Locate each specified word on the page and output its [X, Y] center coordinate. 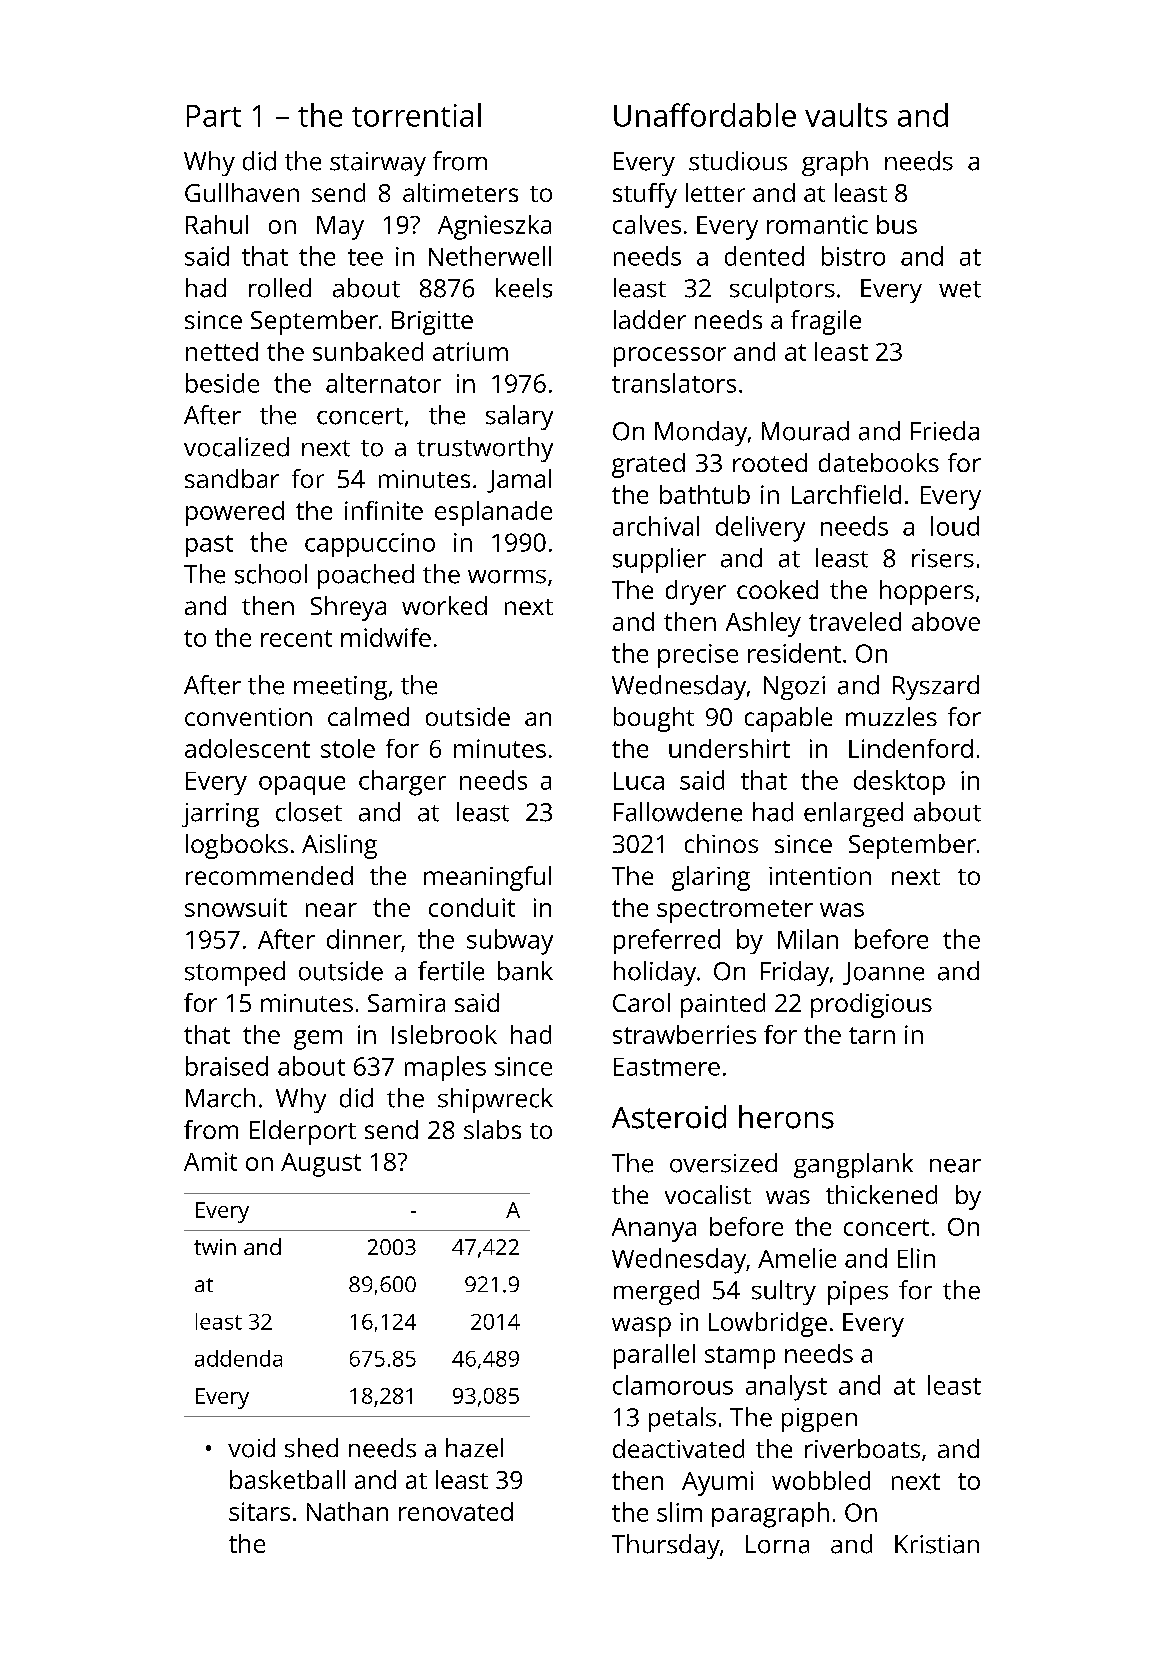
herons [786, 1117]
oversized [723, 1163]
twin [215, 1247]
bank [525, 971]
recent [296, 638]
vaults [846, 115]
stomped [235, 973]
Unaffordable [705, 115]
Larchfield [846, 494]
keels [524, 288]
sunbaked [368, 351]
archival [656, 526]
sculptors [782, 290]
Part [214, 116]
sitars [259, 1511]
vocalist [708, 1194]
